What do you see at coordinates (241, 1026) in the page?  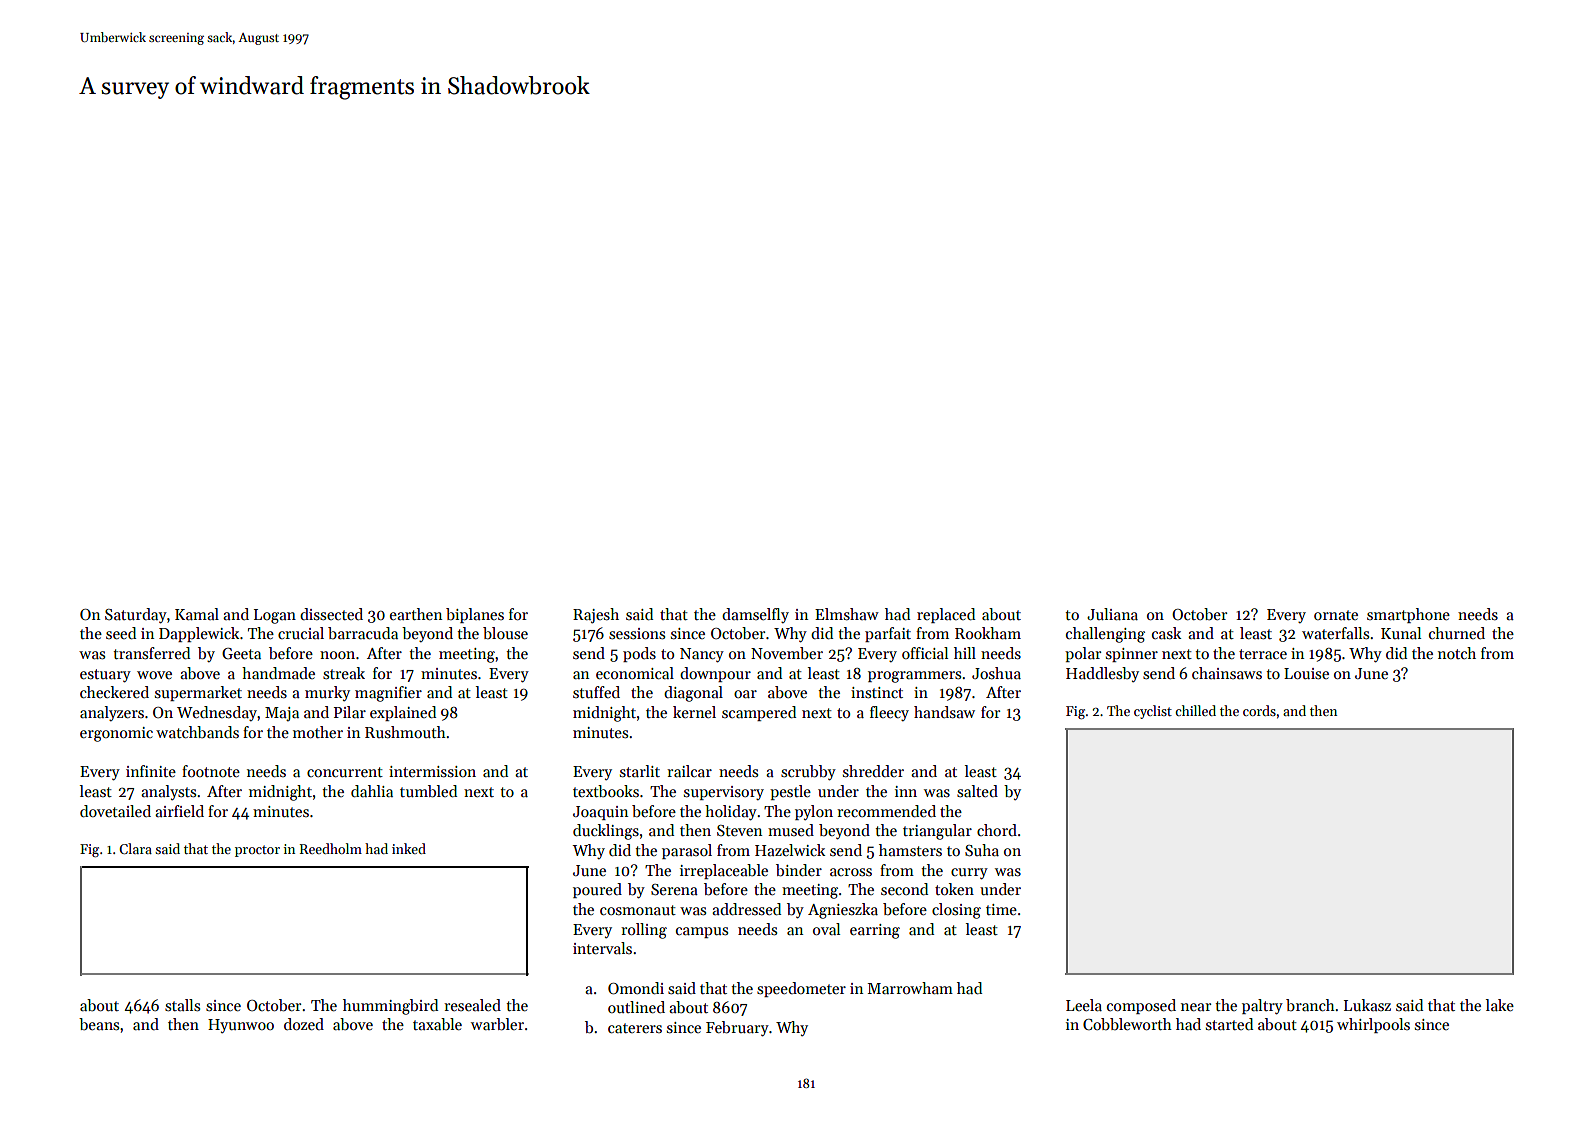 I see `Hyunwoo` at bounding box center [241, 1026].
